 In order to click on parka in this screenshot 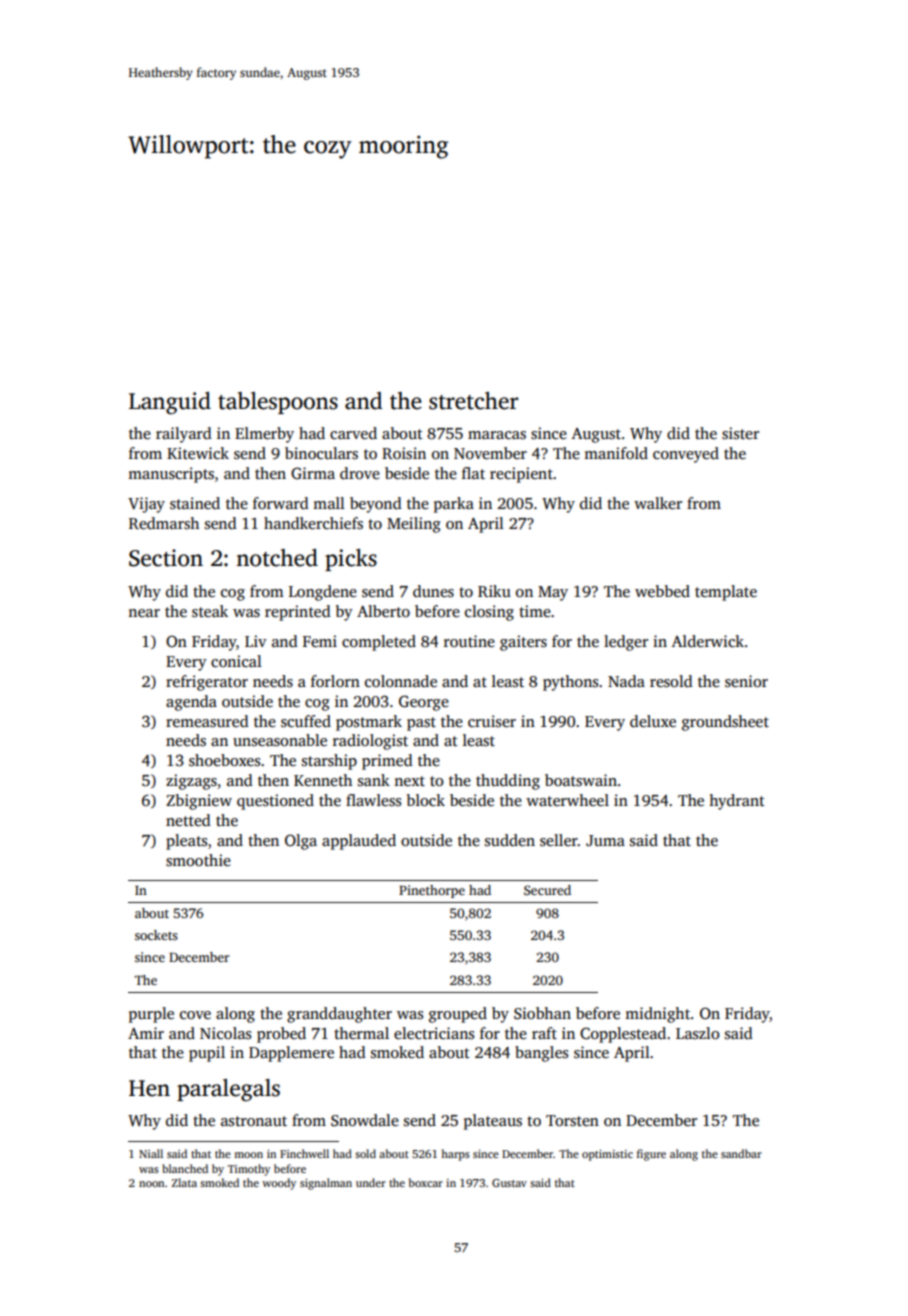, I will do `click(454, 505)`.
